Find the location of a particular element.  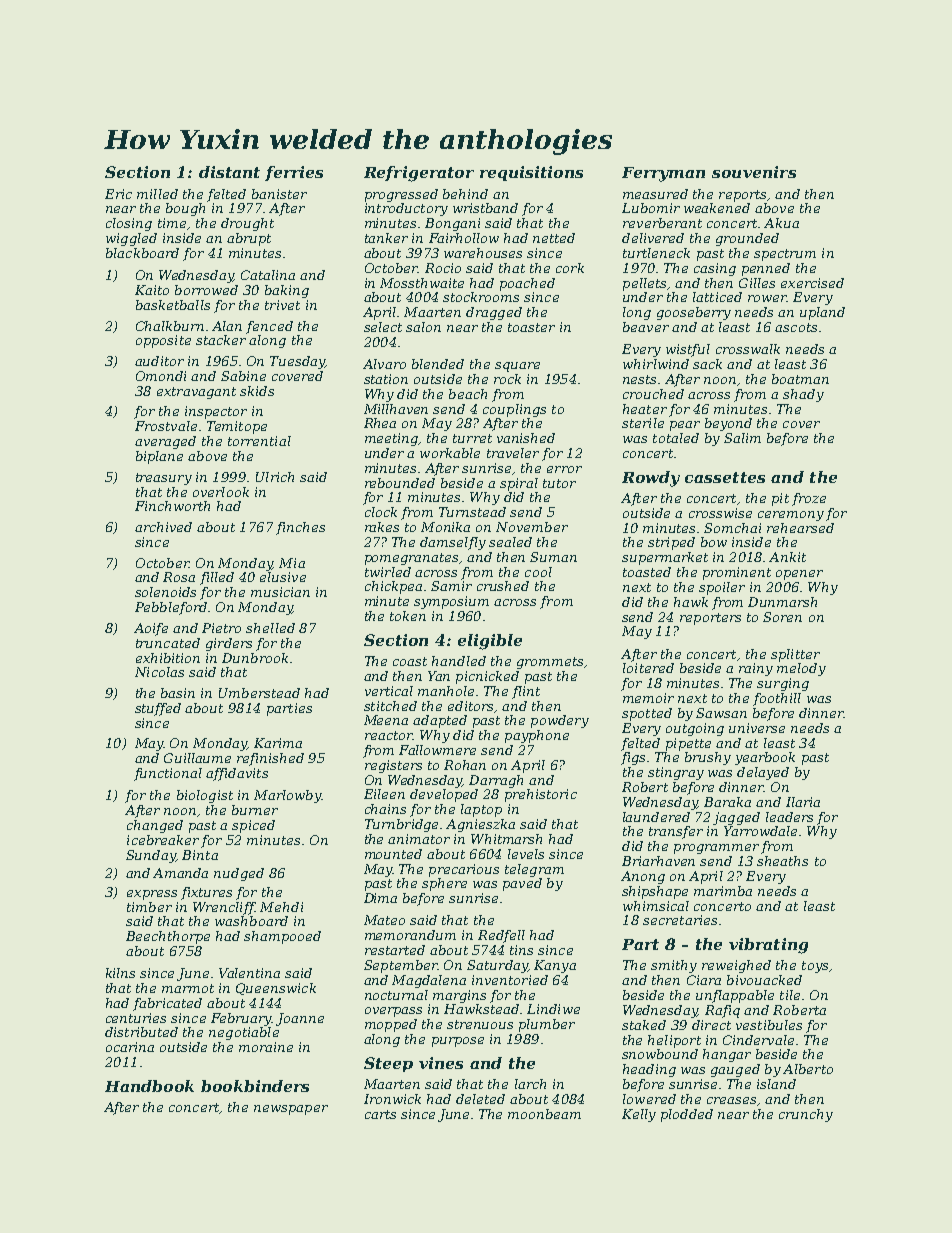

tanker is located at coordinates (386, 238).
